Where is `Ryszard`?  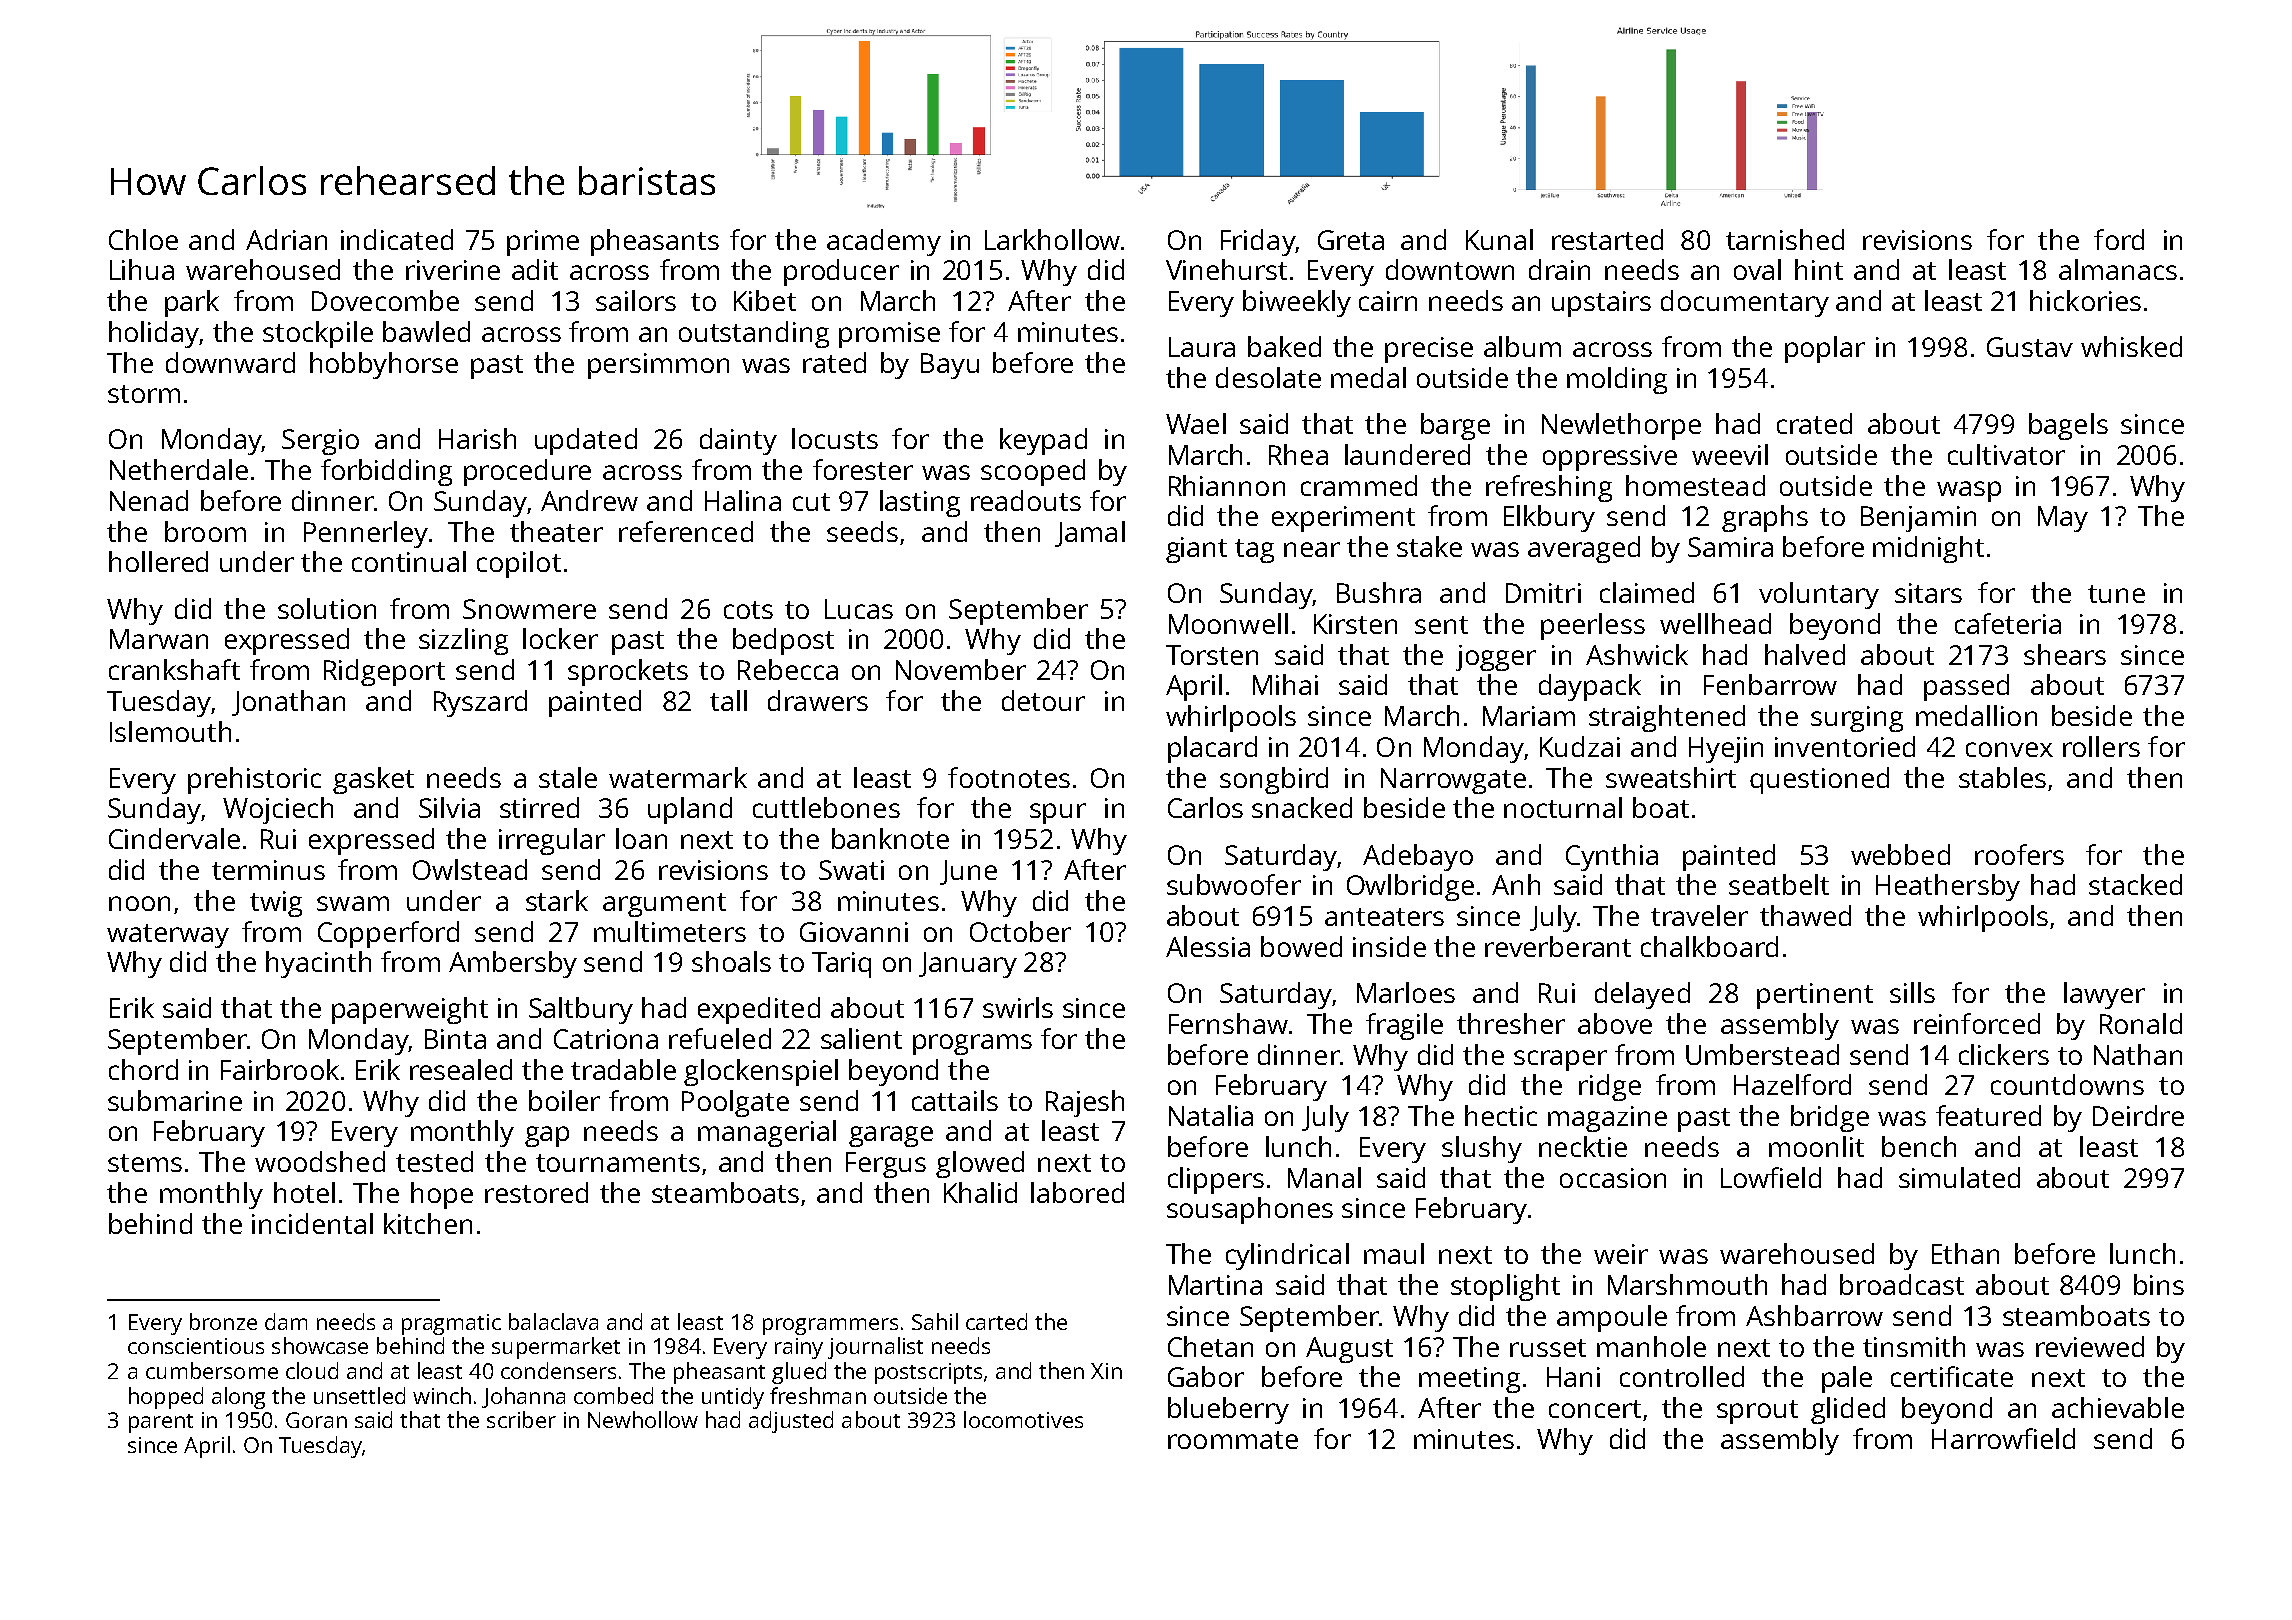 Ryszard is located at coordinates (480, 703).
